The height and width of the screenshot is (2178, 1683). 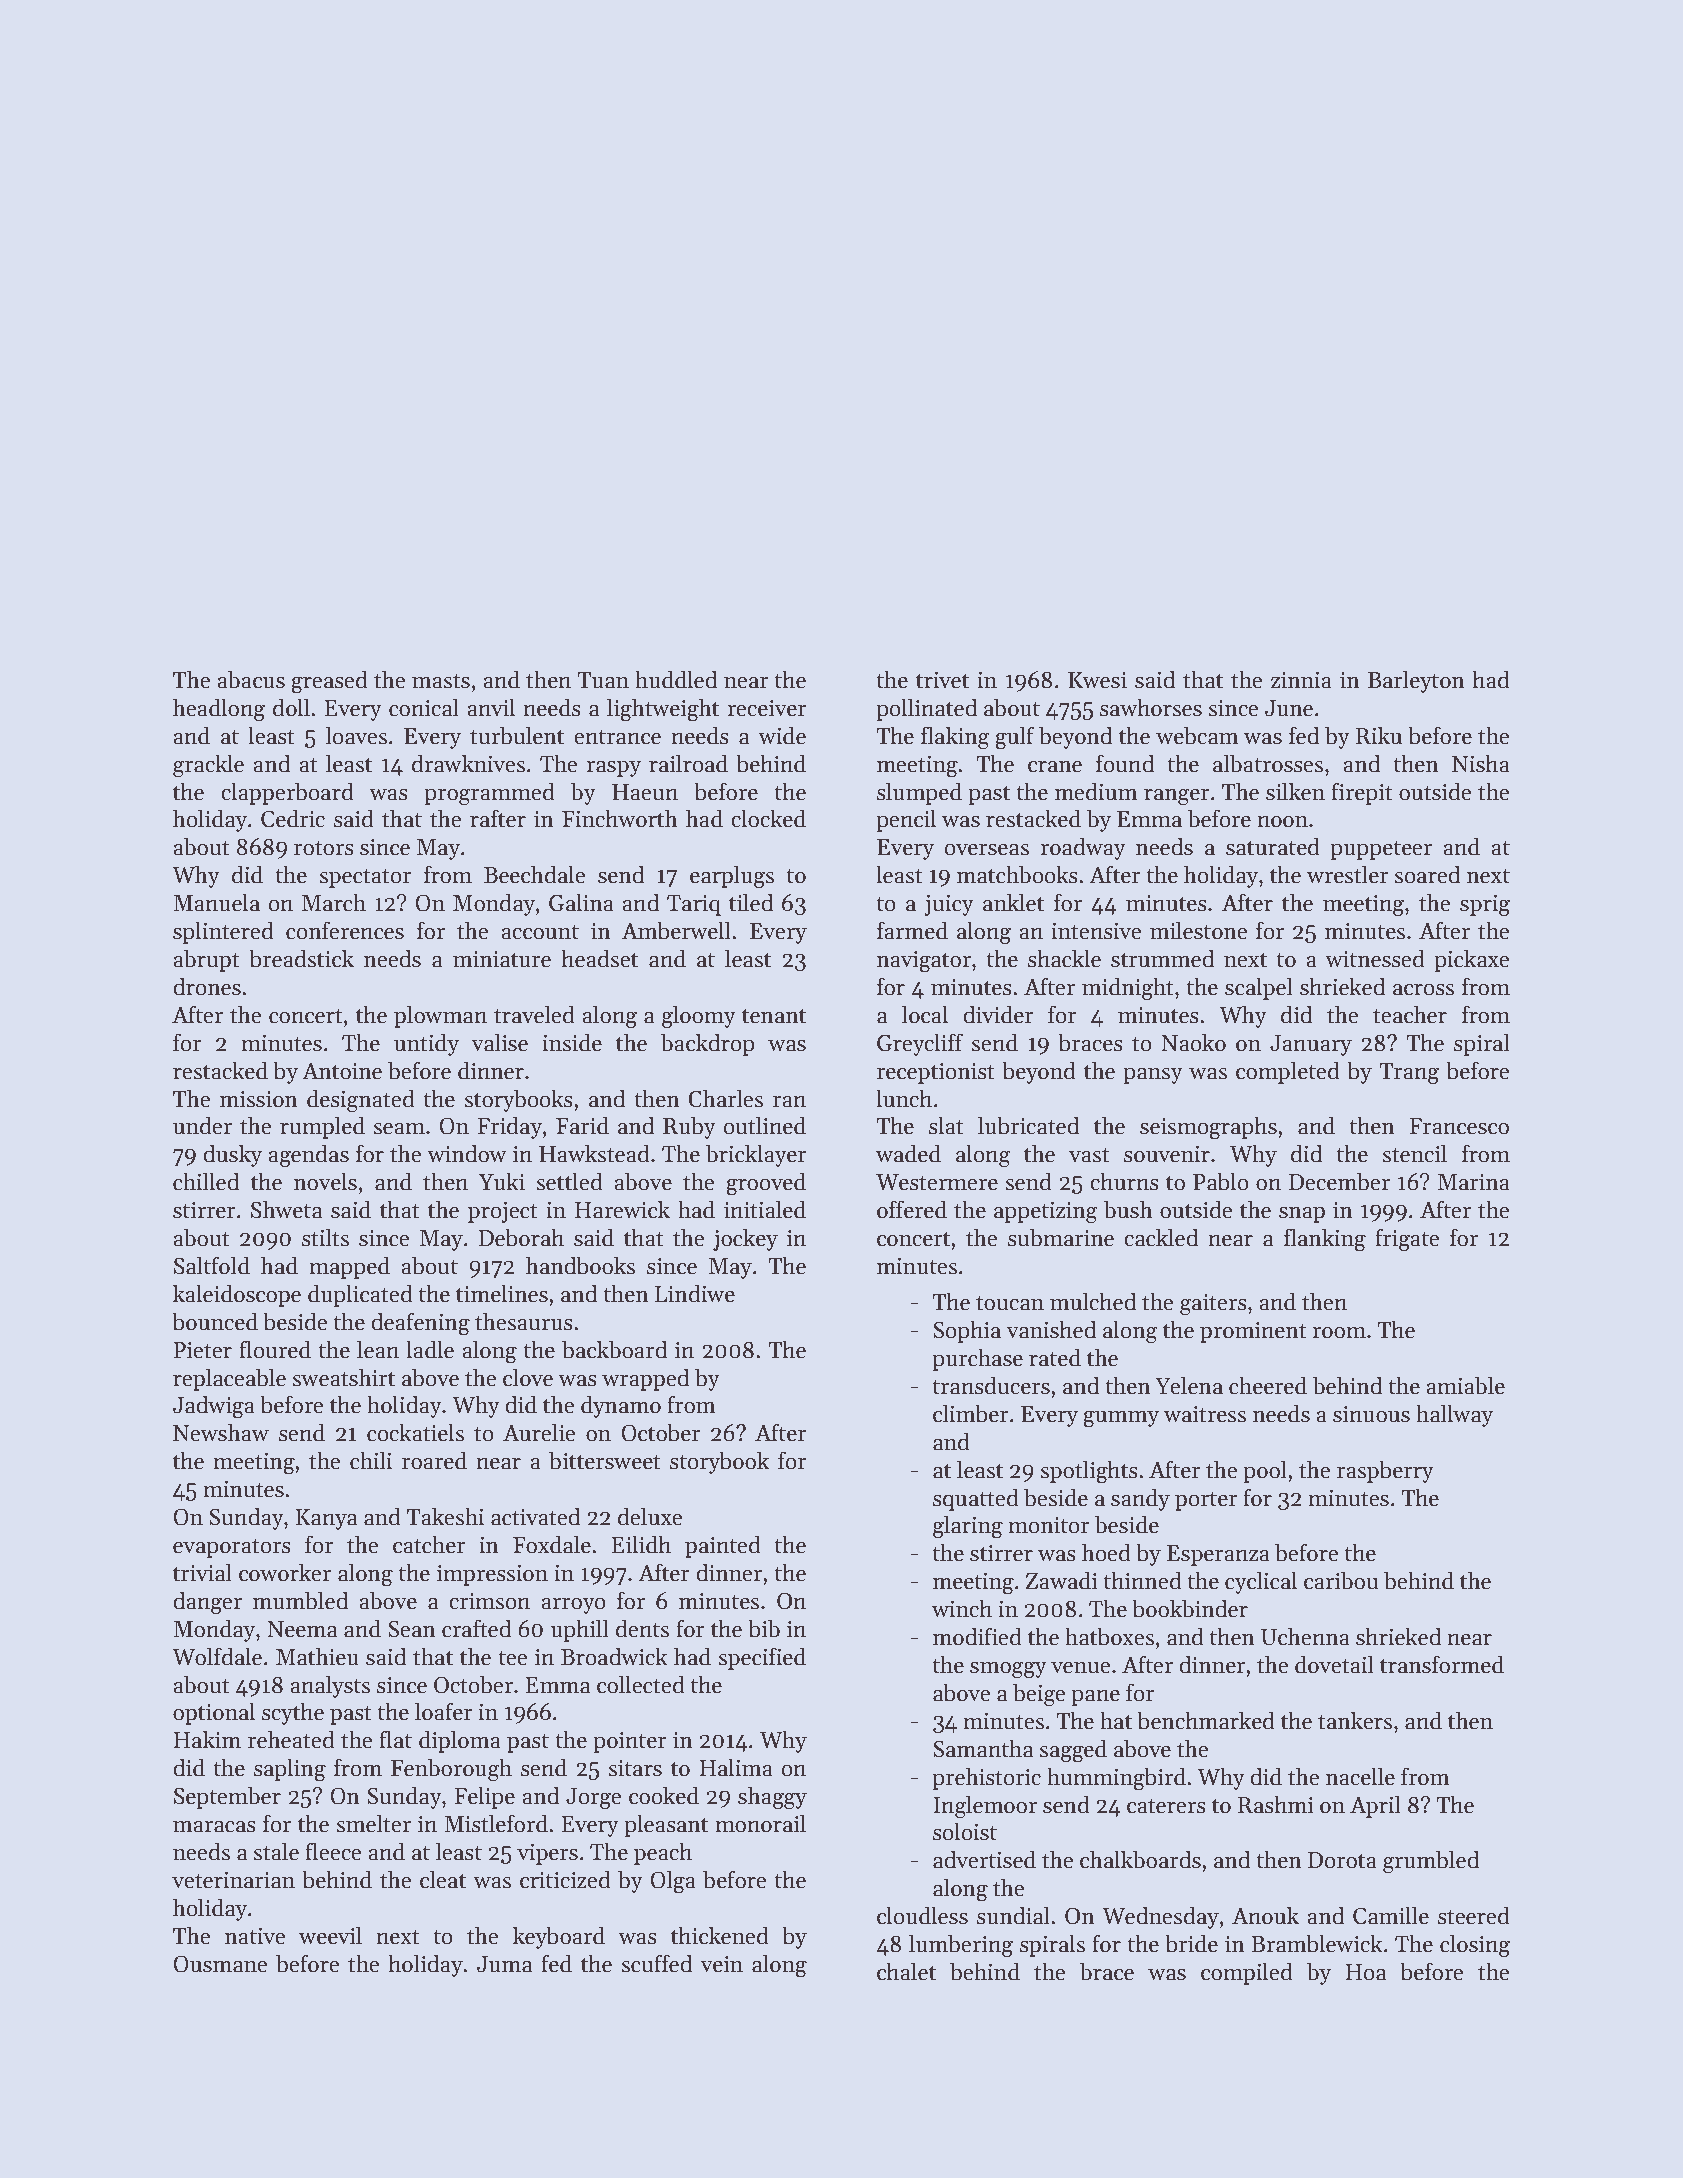 What do you see at coordinates (1341, 1580) in the screenshot?
I see `caribou` at bounding box center [1341, 1580].
